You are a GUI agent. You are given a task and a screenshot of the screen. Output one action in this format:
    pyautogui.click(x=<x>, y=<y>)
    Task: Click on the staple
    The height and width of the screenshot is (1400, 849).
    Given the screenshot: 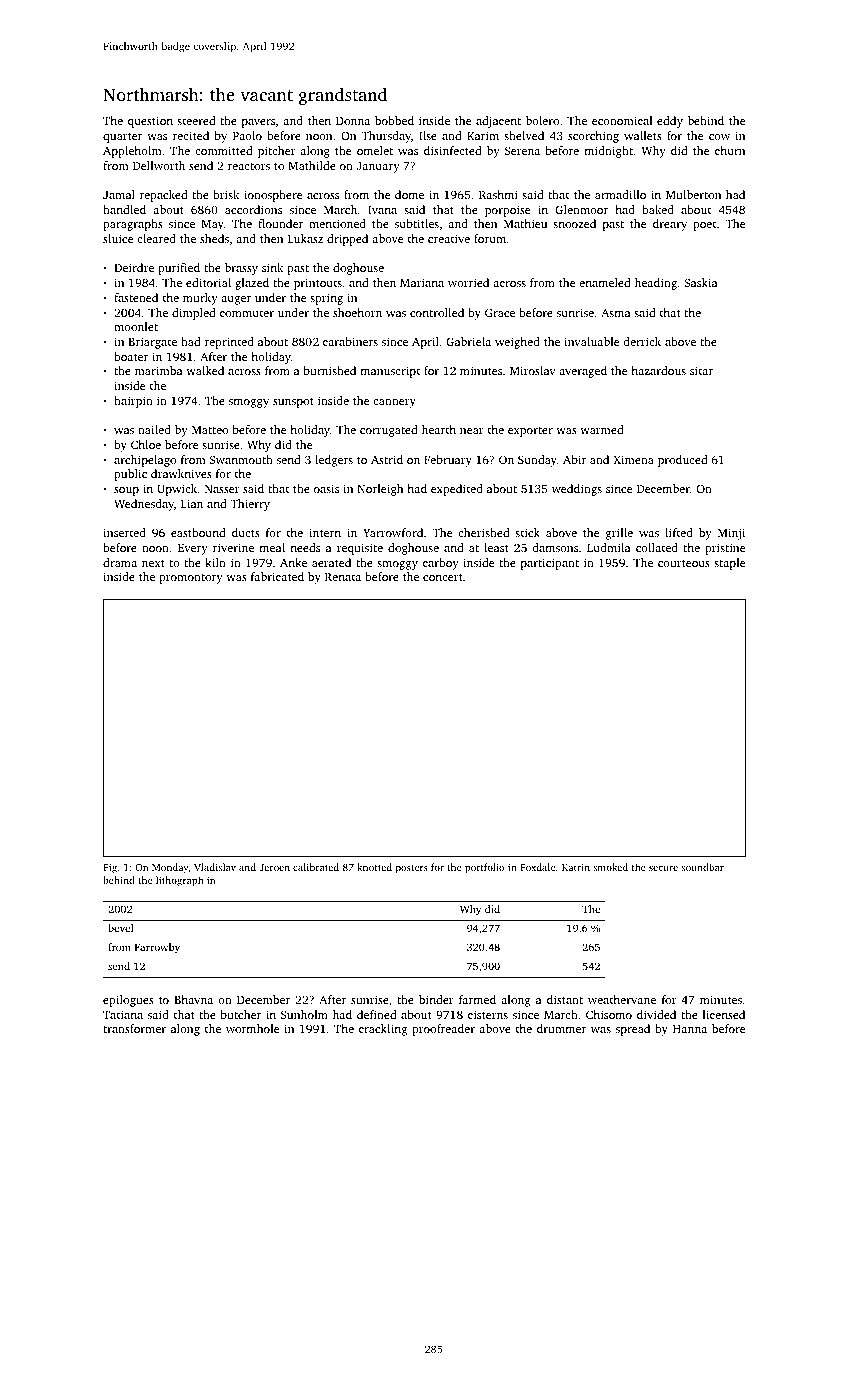 What is the action you would take?
    pyautogui.click(x=729, y=564)
